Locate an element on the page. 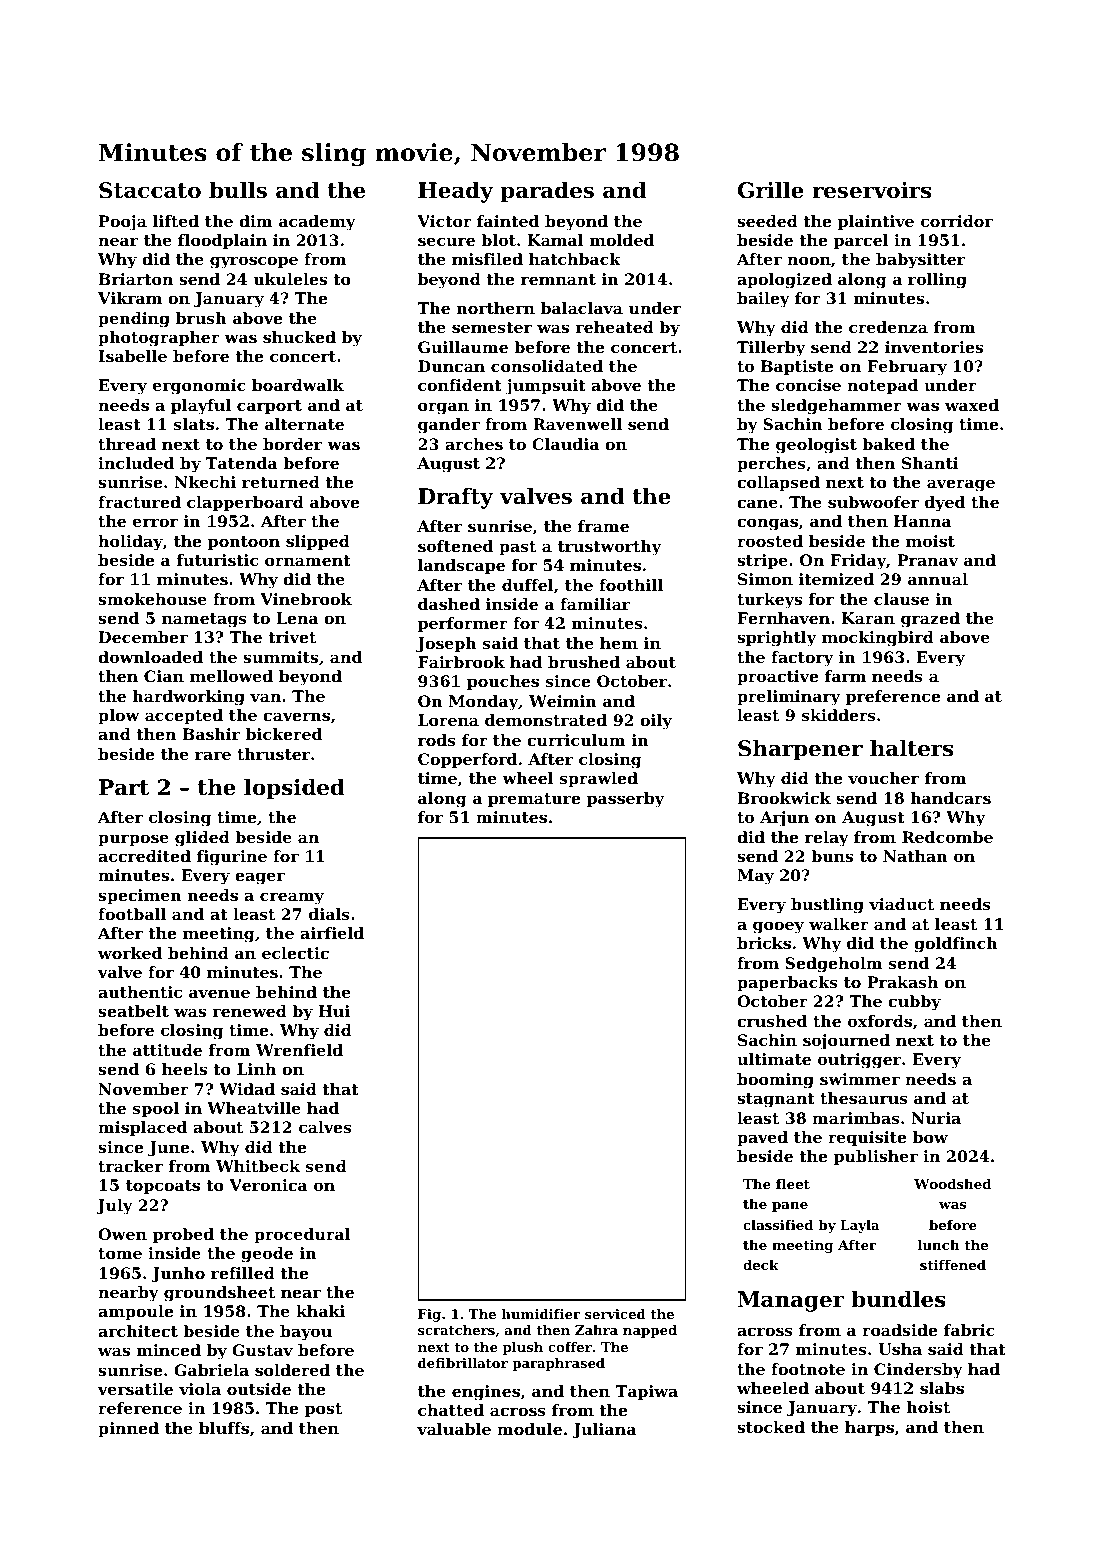 This document has width=1104, height=1561. bluffs is located at coordinates (224, 1428).
